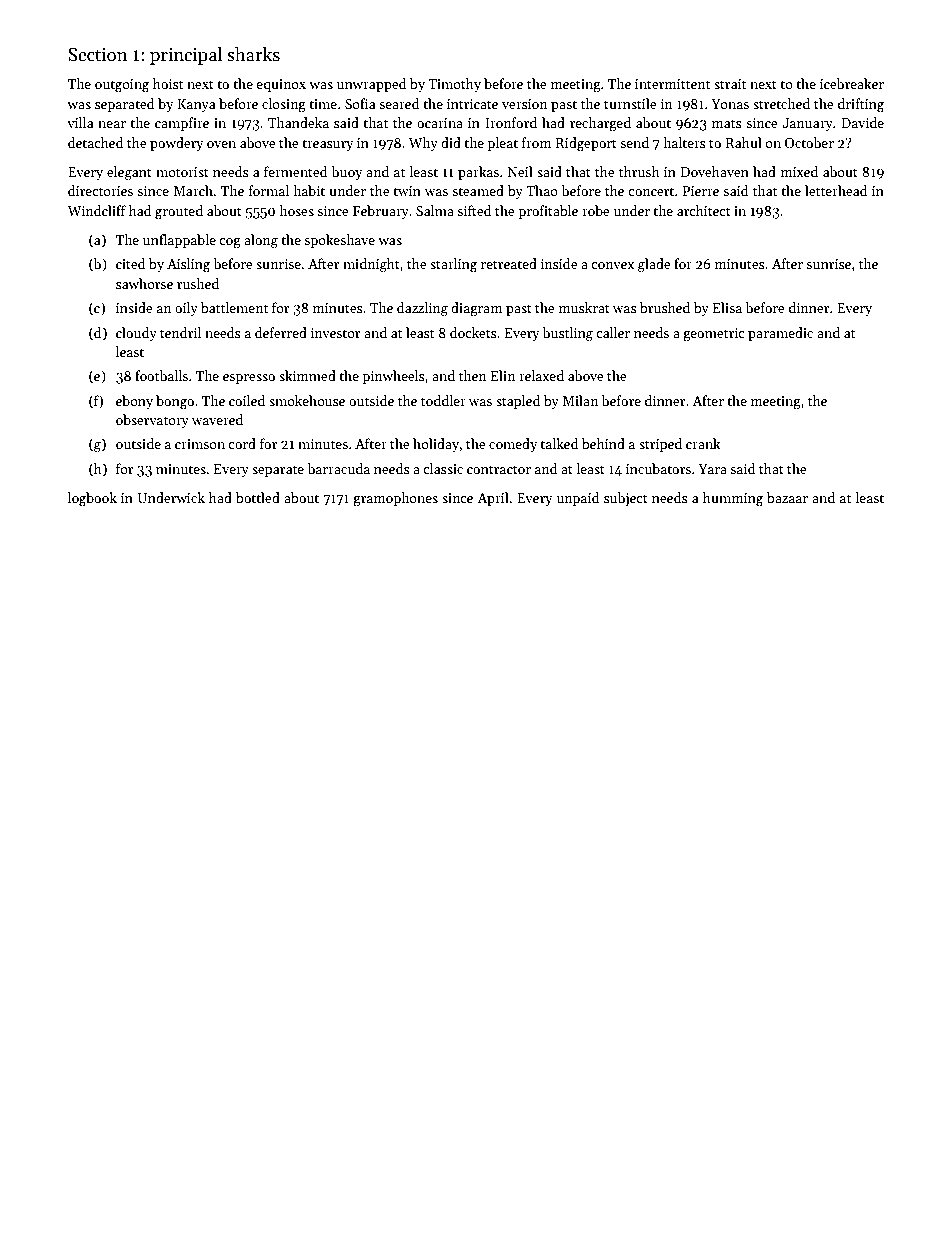 This image has width=952, height=1233. I want to click on October, so click(809, 142).
